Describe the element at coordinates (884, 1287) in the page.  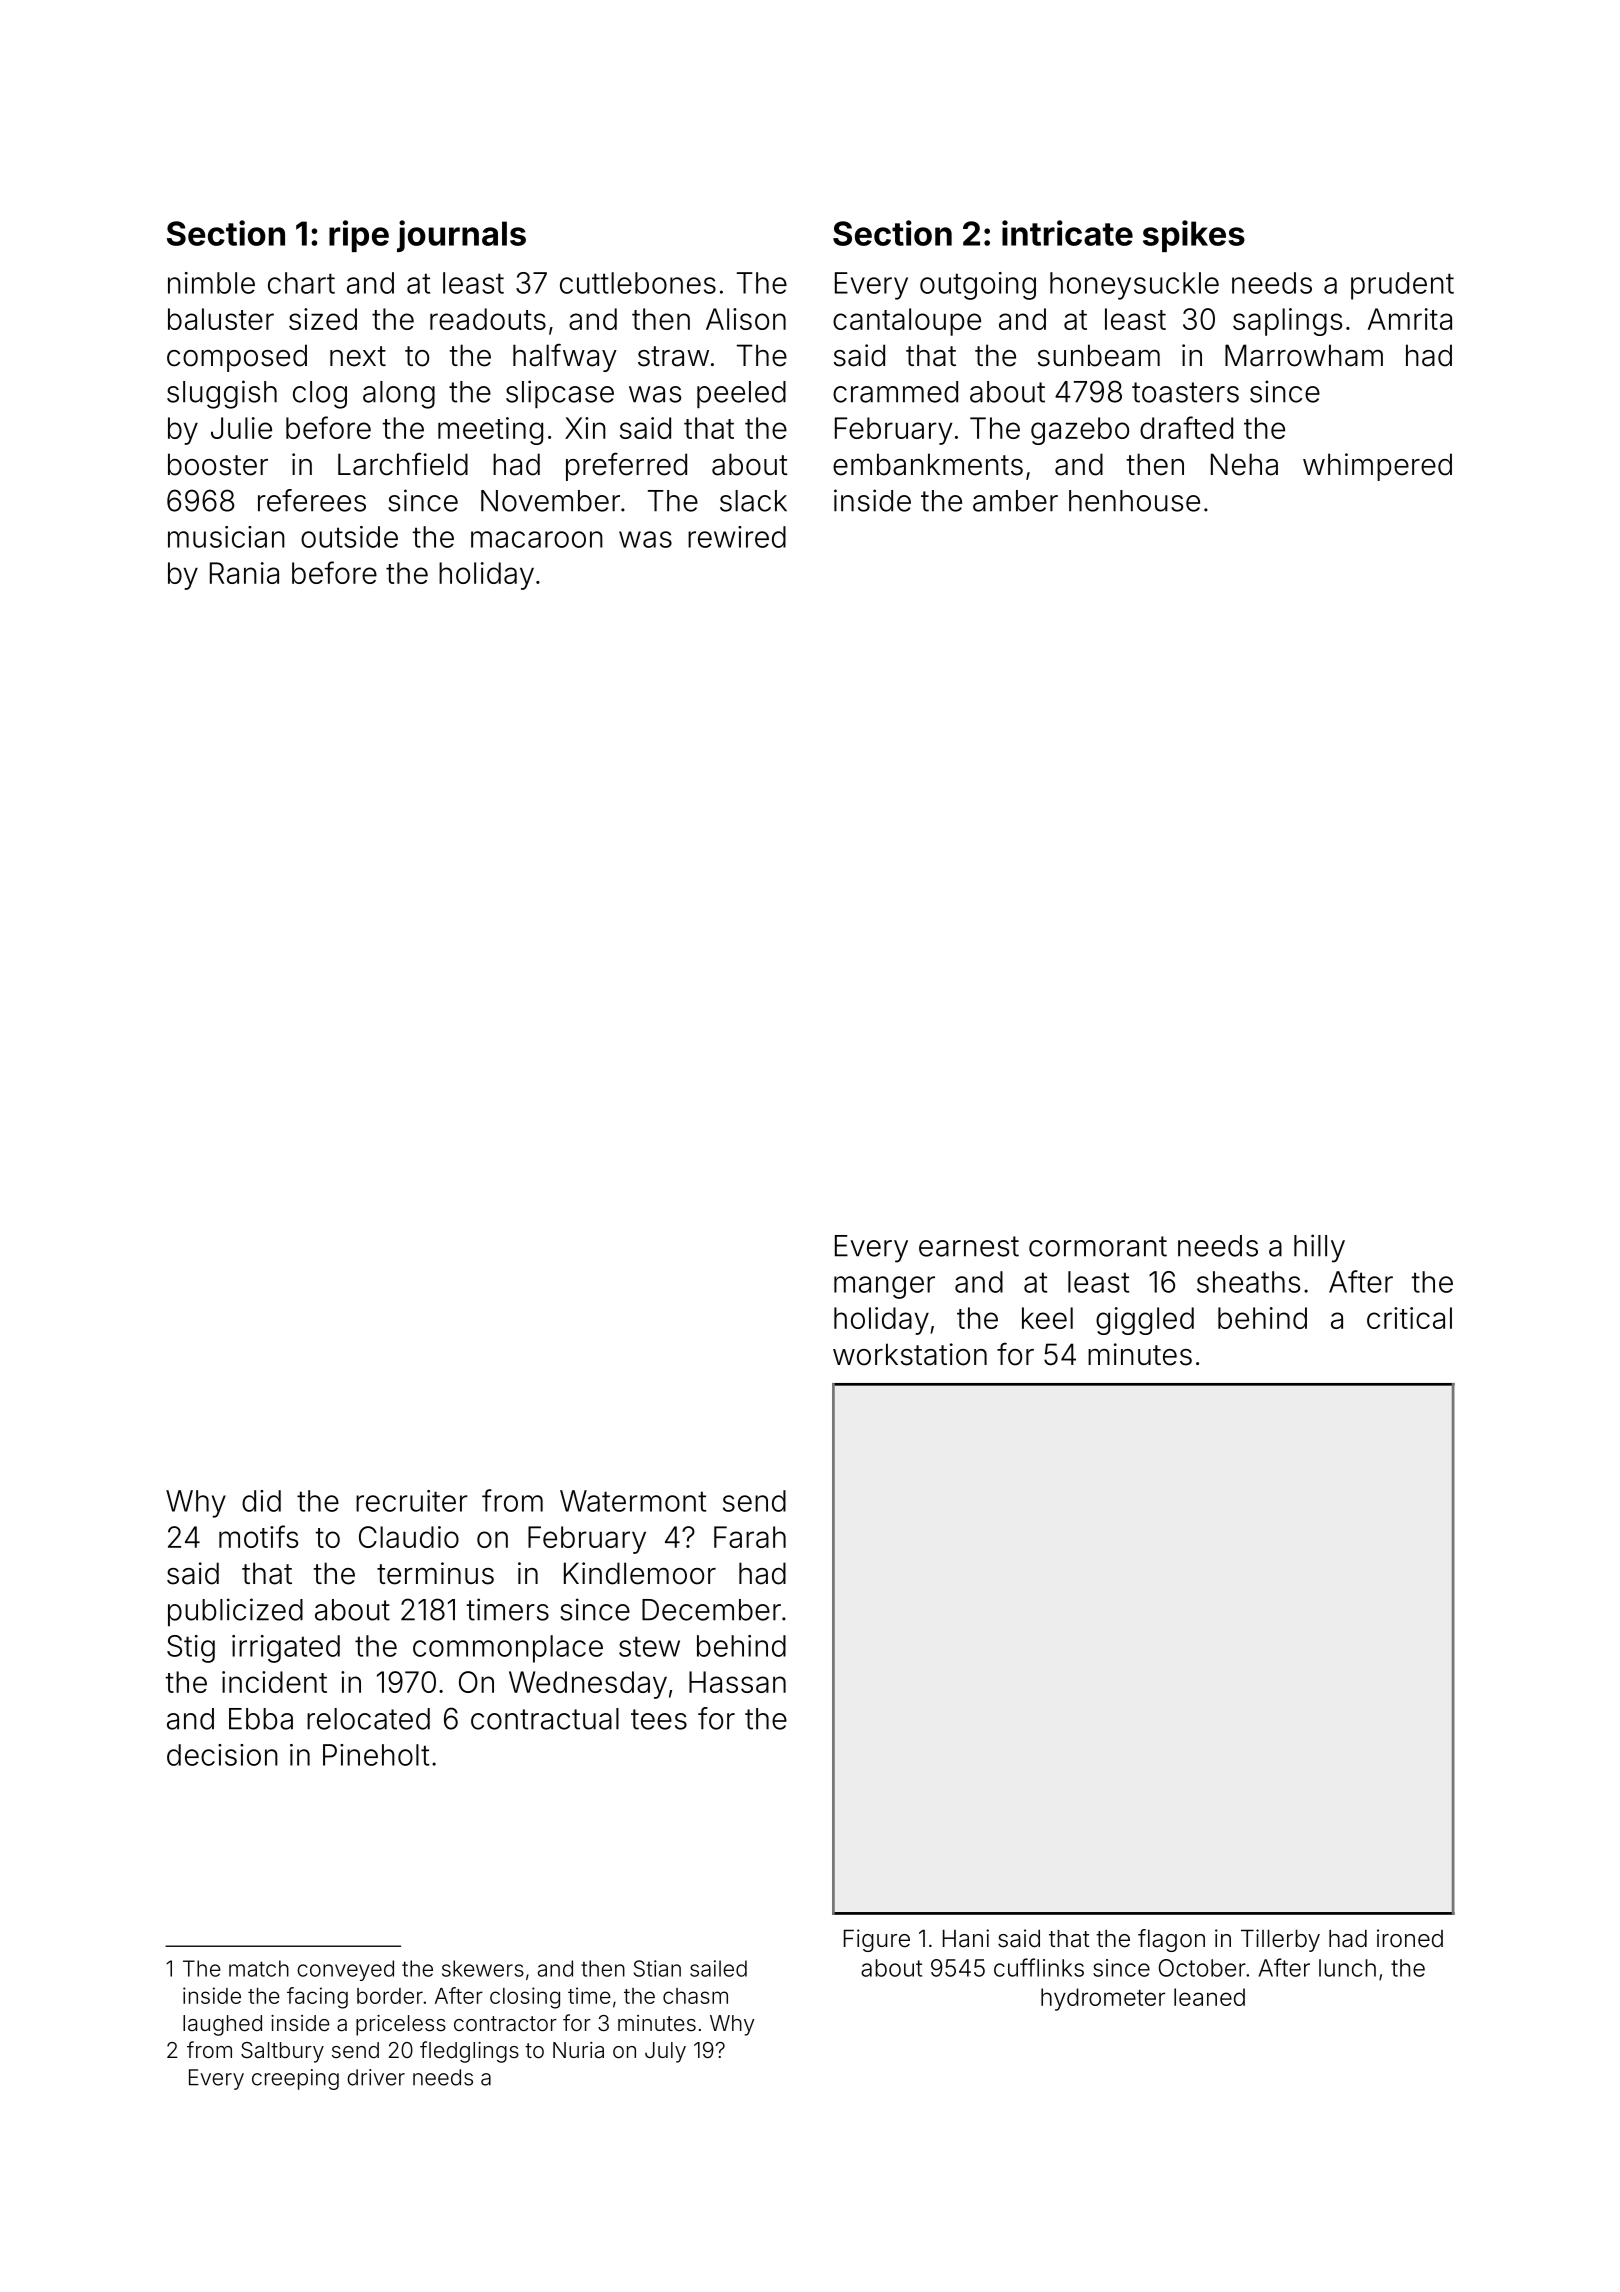
I see `manger` at that location.
